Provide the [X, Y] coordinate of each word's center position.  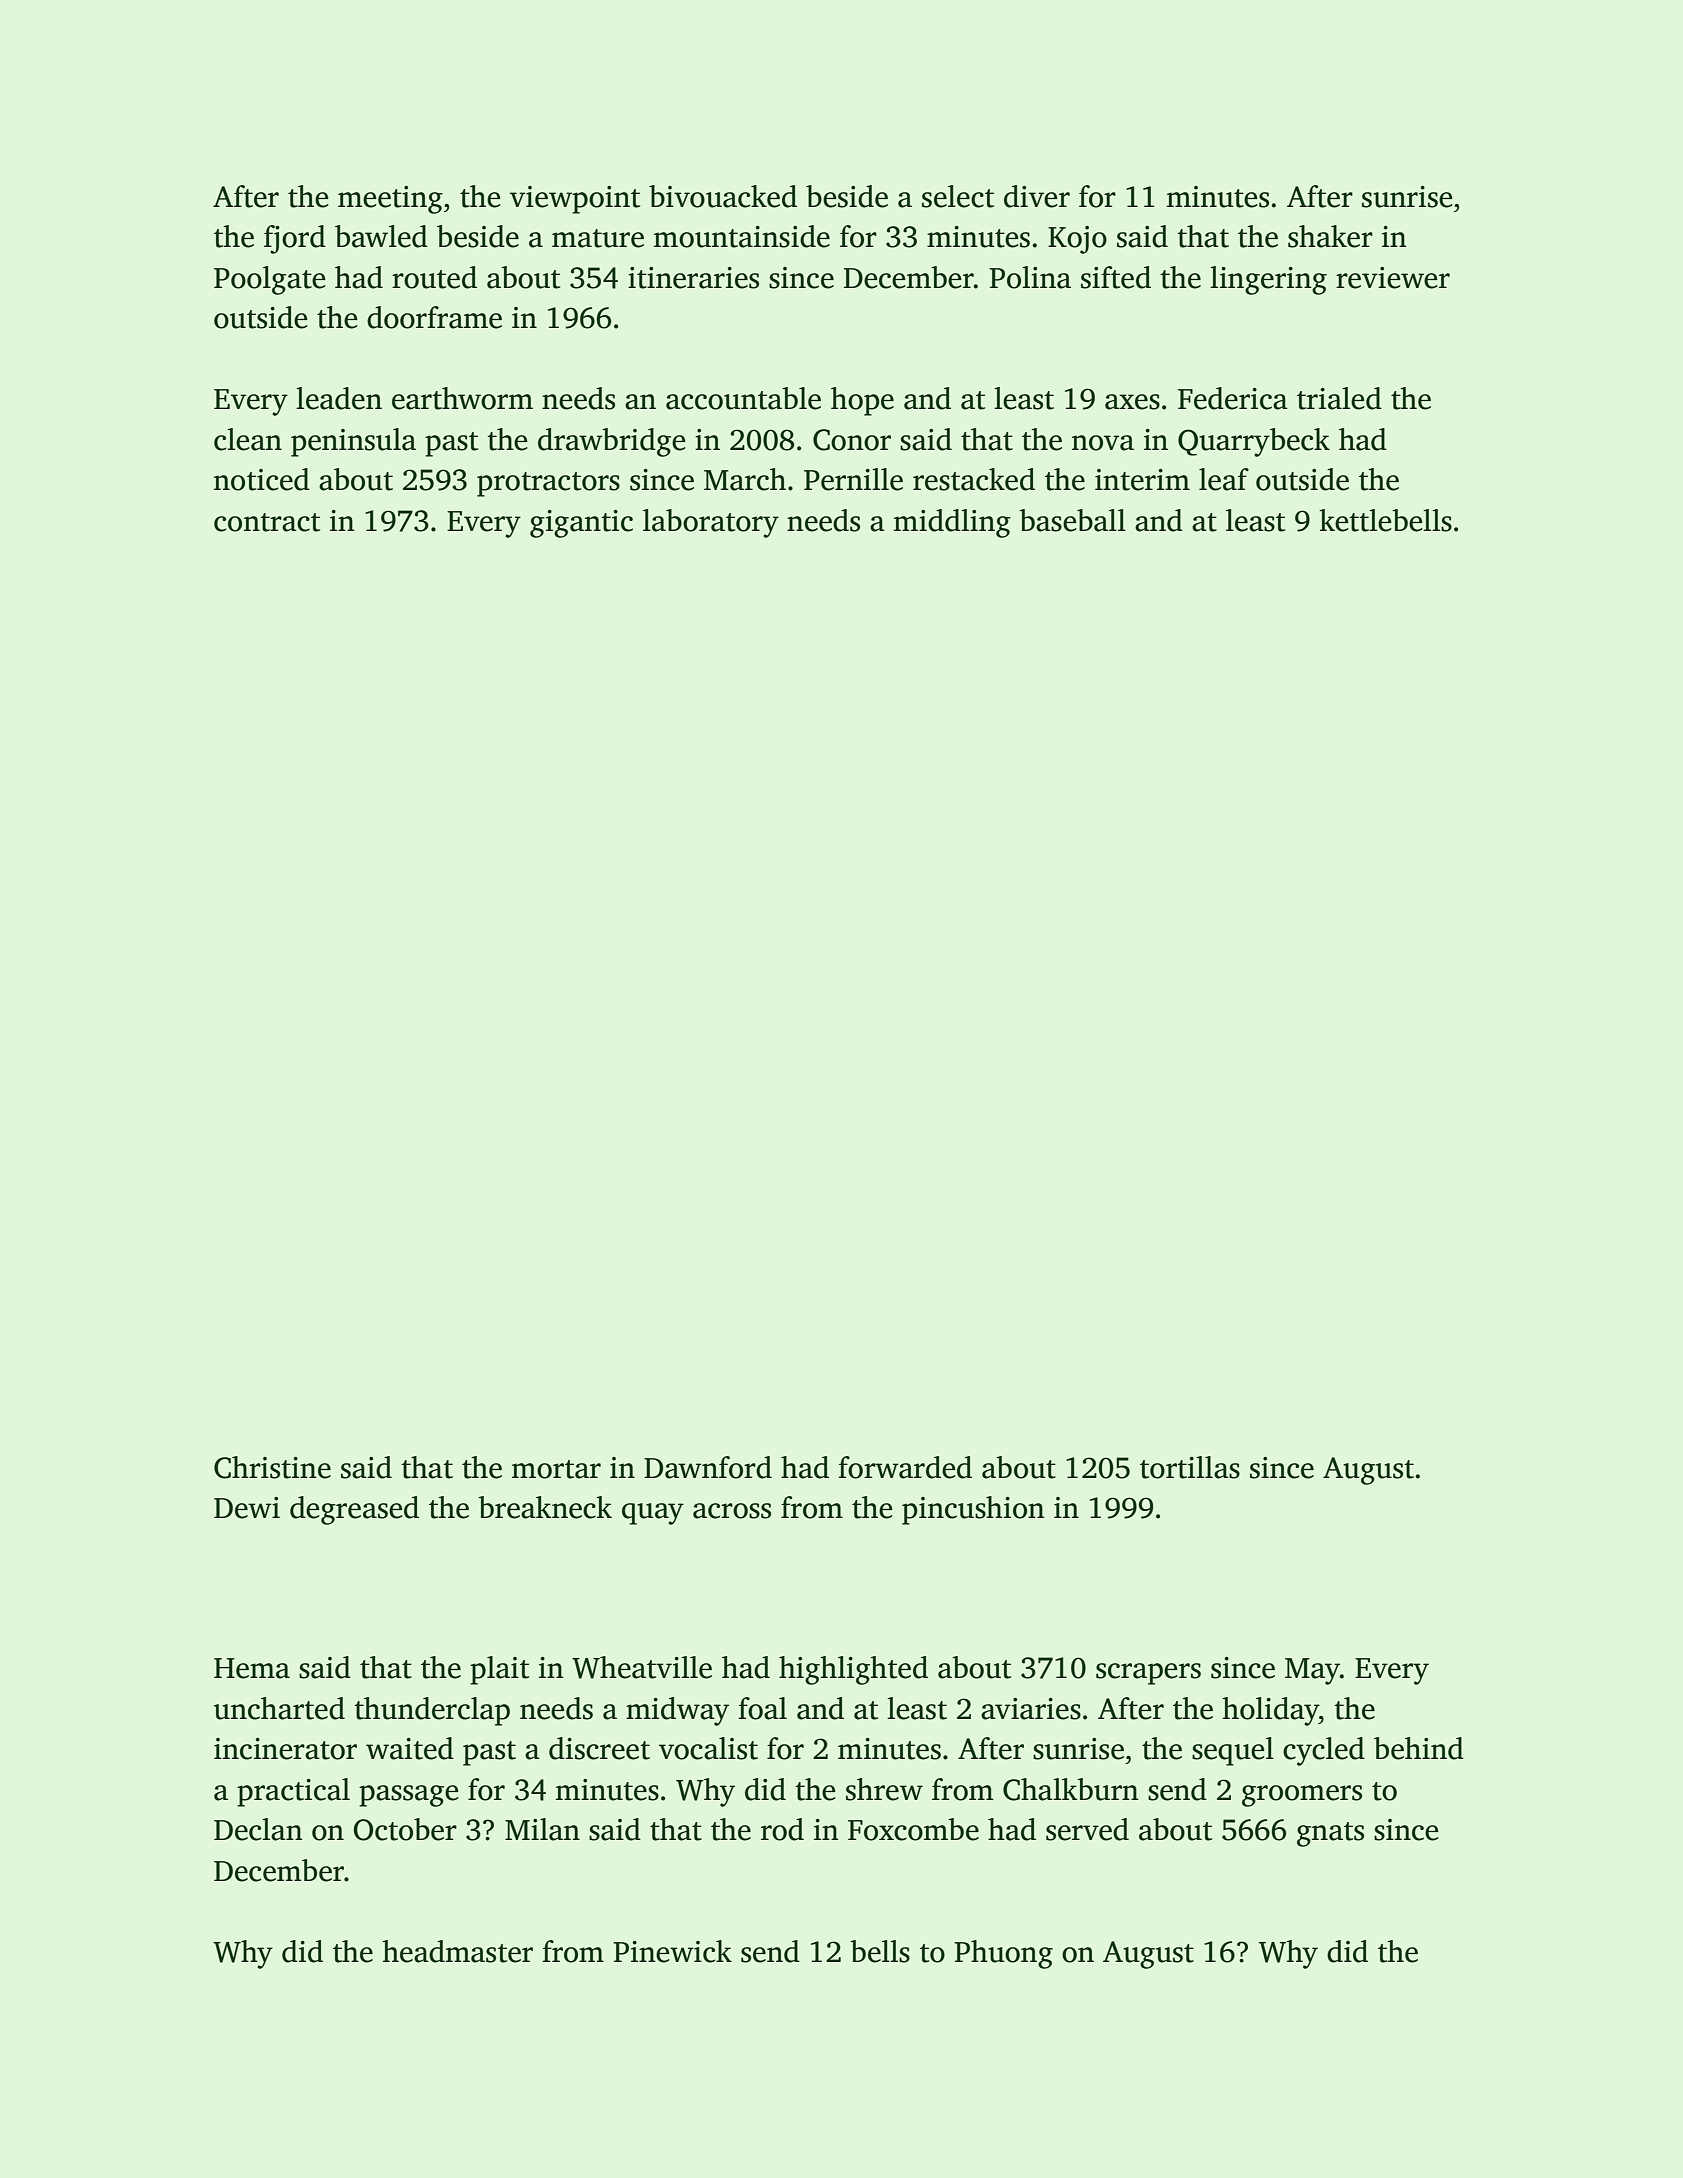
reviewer [1393, 278]
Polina [1030, 277]
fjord [295, 239]
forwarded [905, 1467]
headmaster [457, 1951]
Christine [272, 1467]
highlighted [853, 1670]
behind [1419, 1748]
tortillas [1190, 1467]
